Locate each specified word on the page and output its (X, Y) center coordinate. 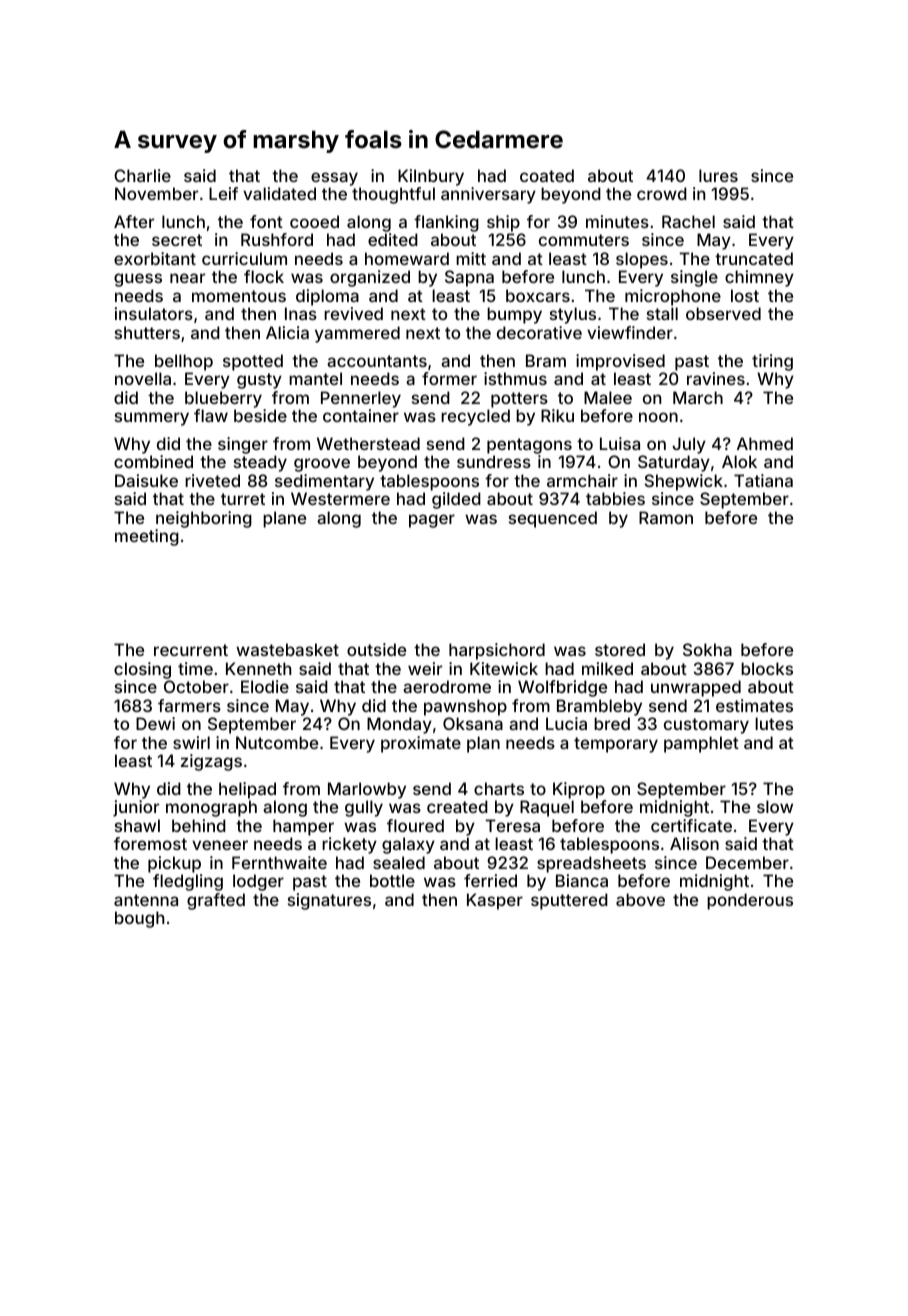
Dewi (155, 723)
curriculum (244, 258)
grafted (216, 901)
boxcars (538, 295)
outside (376, 649)
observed (723, 313)
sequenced (553, 519)
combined (153, 461)
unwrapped (696, 688)
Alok (739, 461)
